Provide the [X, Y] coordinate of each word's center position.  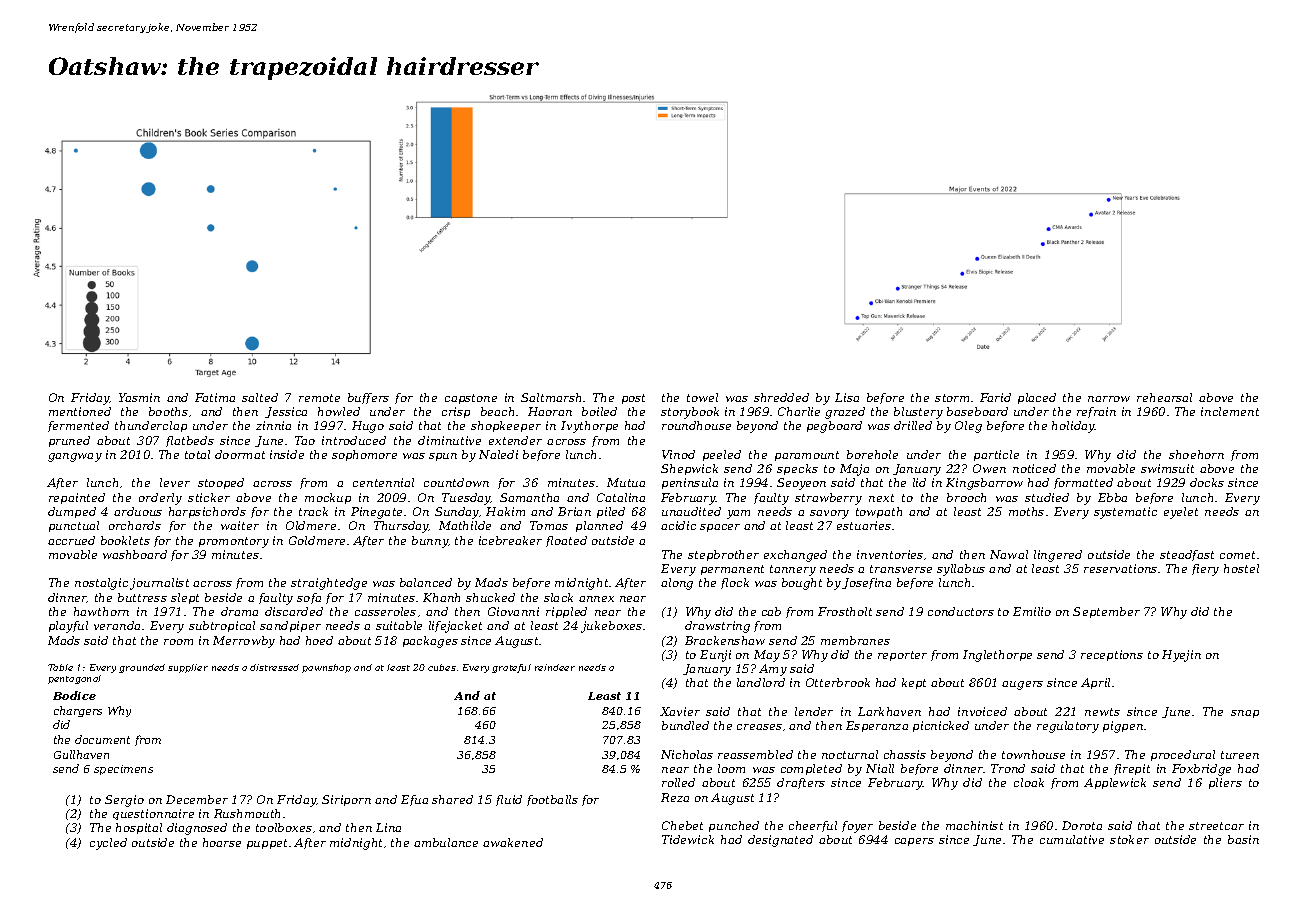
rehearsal [1164, 397]
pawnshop [326, 668]
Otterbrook [838, 682]
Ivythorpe [589, 427]
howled [339, 411]
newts [1102, 712]
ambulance [446, 842]
